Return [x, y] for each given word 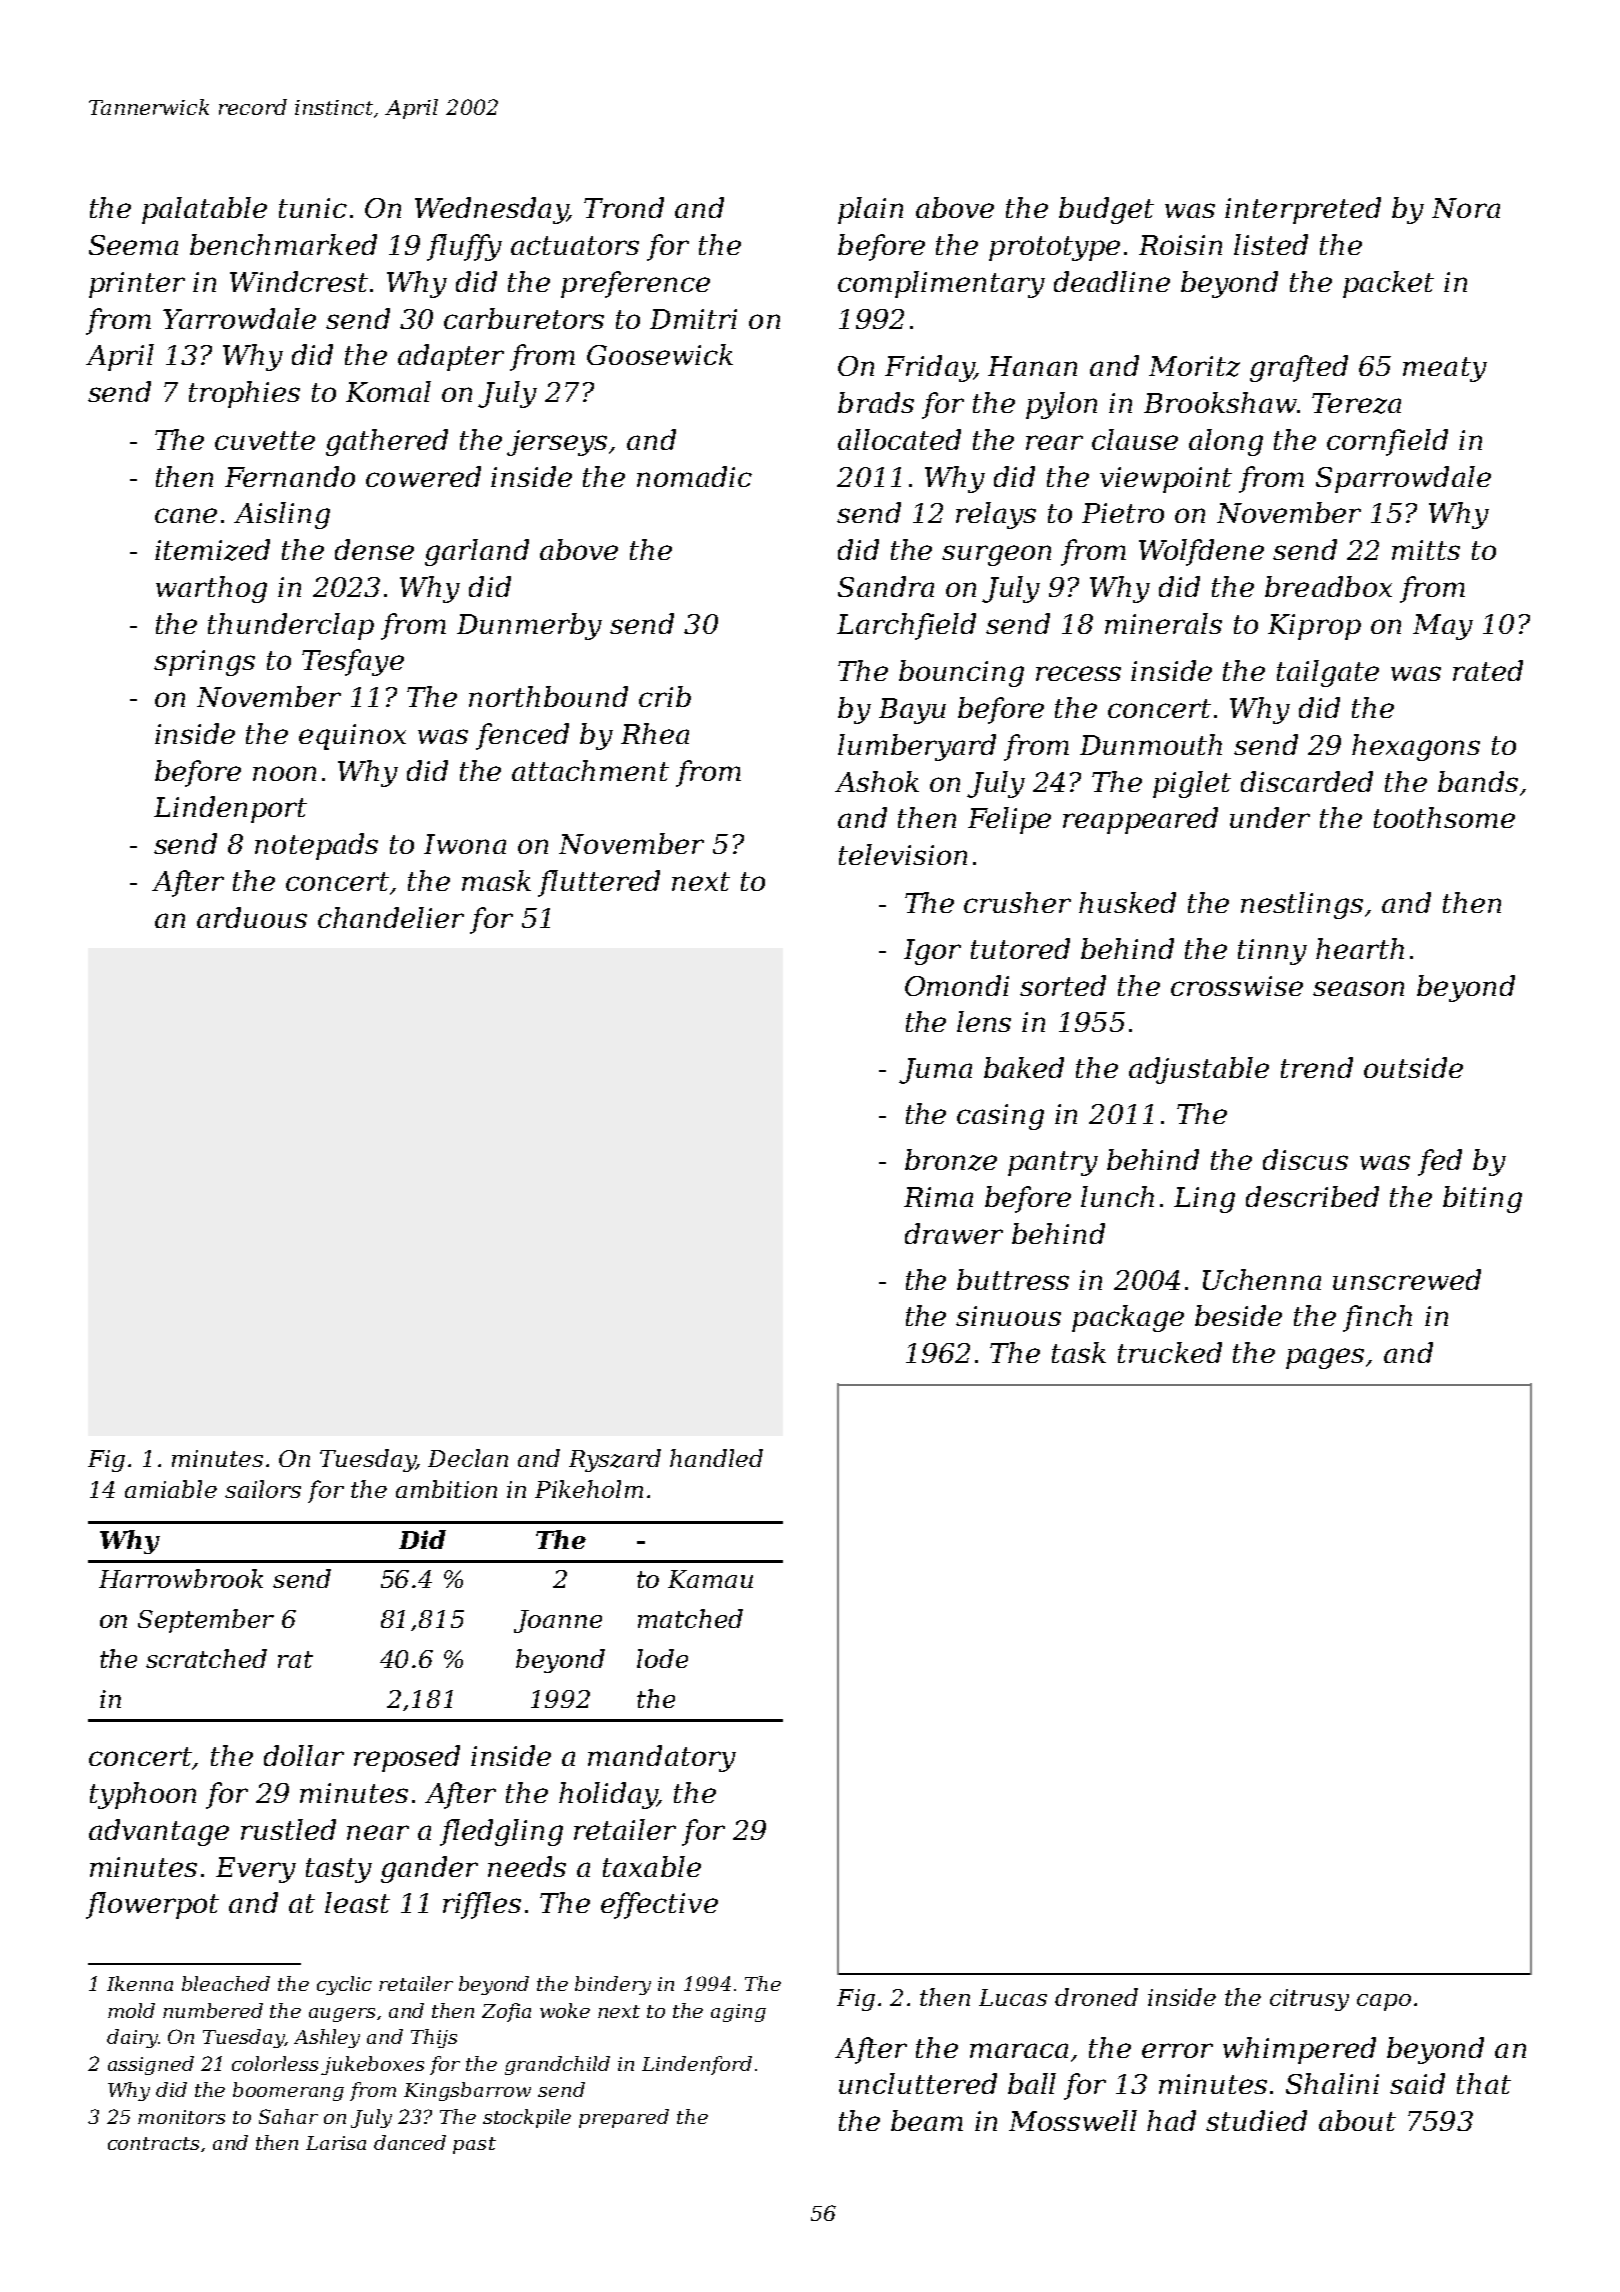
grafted [1299, 368]
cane [186, 515]
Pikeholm [589, 1489]
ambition [446, 1489]
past [474, 2145]
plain [870, 210]
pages [1325, 1358]
